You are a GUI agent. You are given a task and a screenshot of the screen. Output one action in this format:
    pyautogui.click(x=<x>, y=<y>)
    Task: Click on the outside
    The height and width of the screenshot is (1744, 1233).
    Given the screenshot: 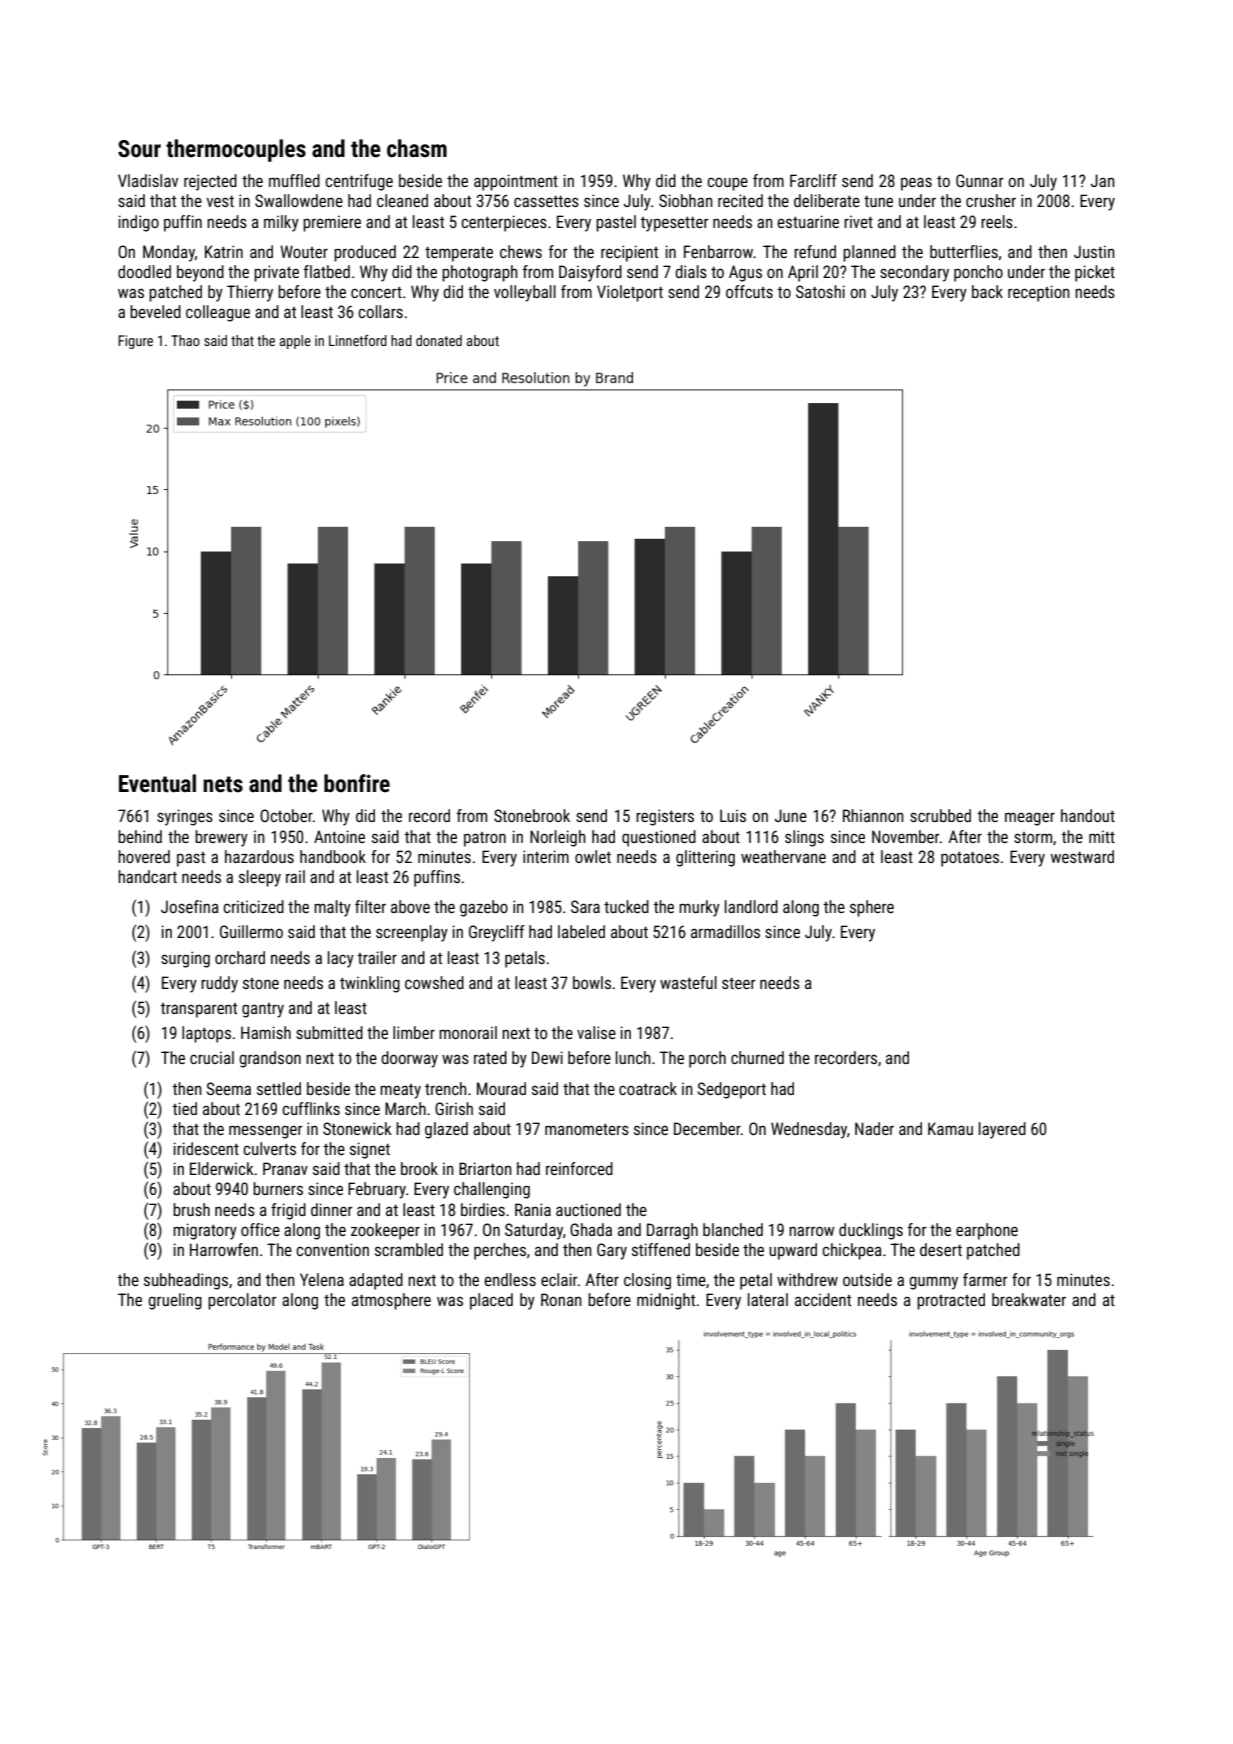 What is the action you would take?
    pyautogui.click(x=867, y=1279)
